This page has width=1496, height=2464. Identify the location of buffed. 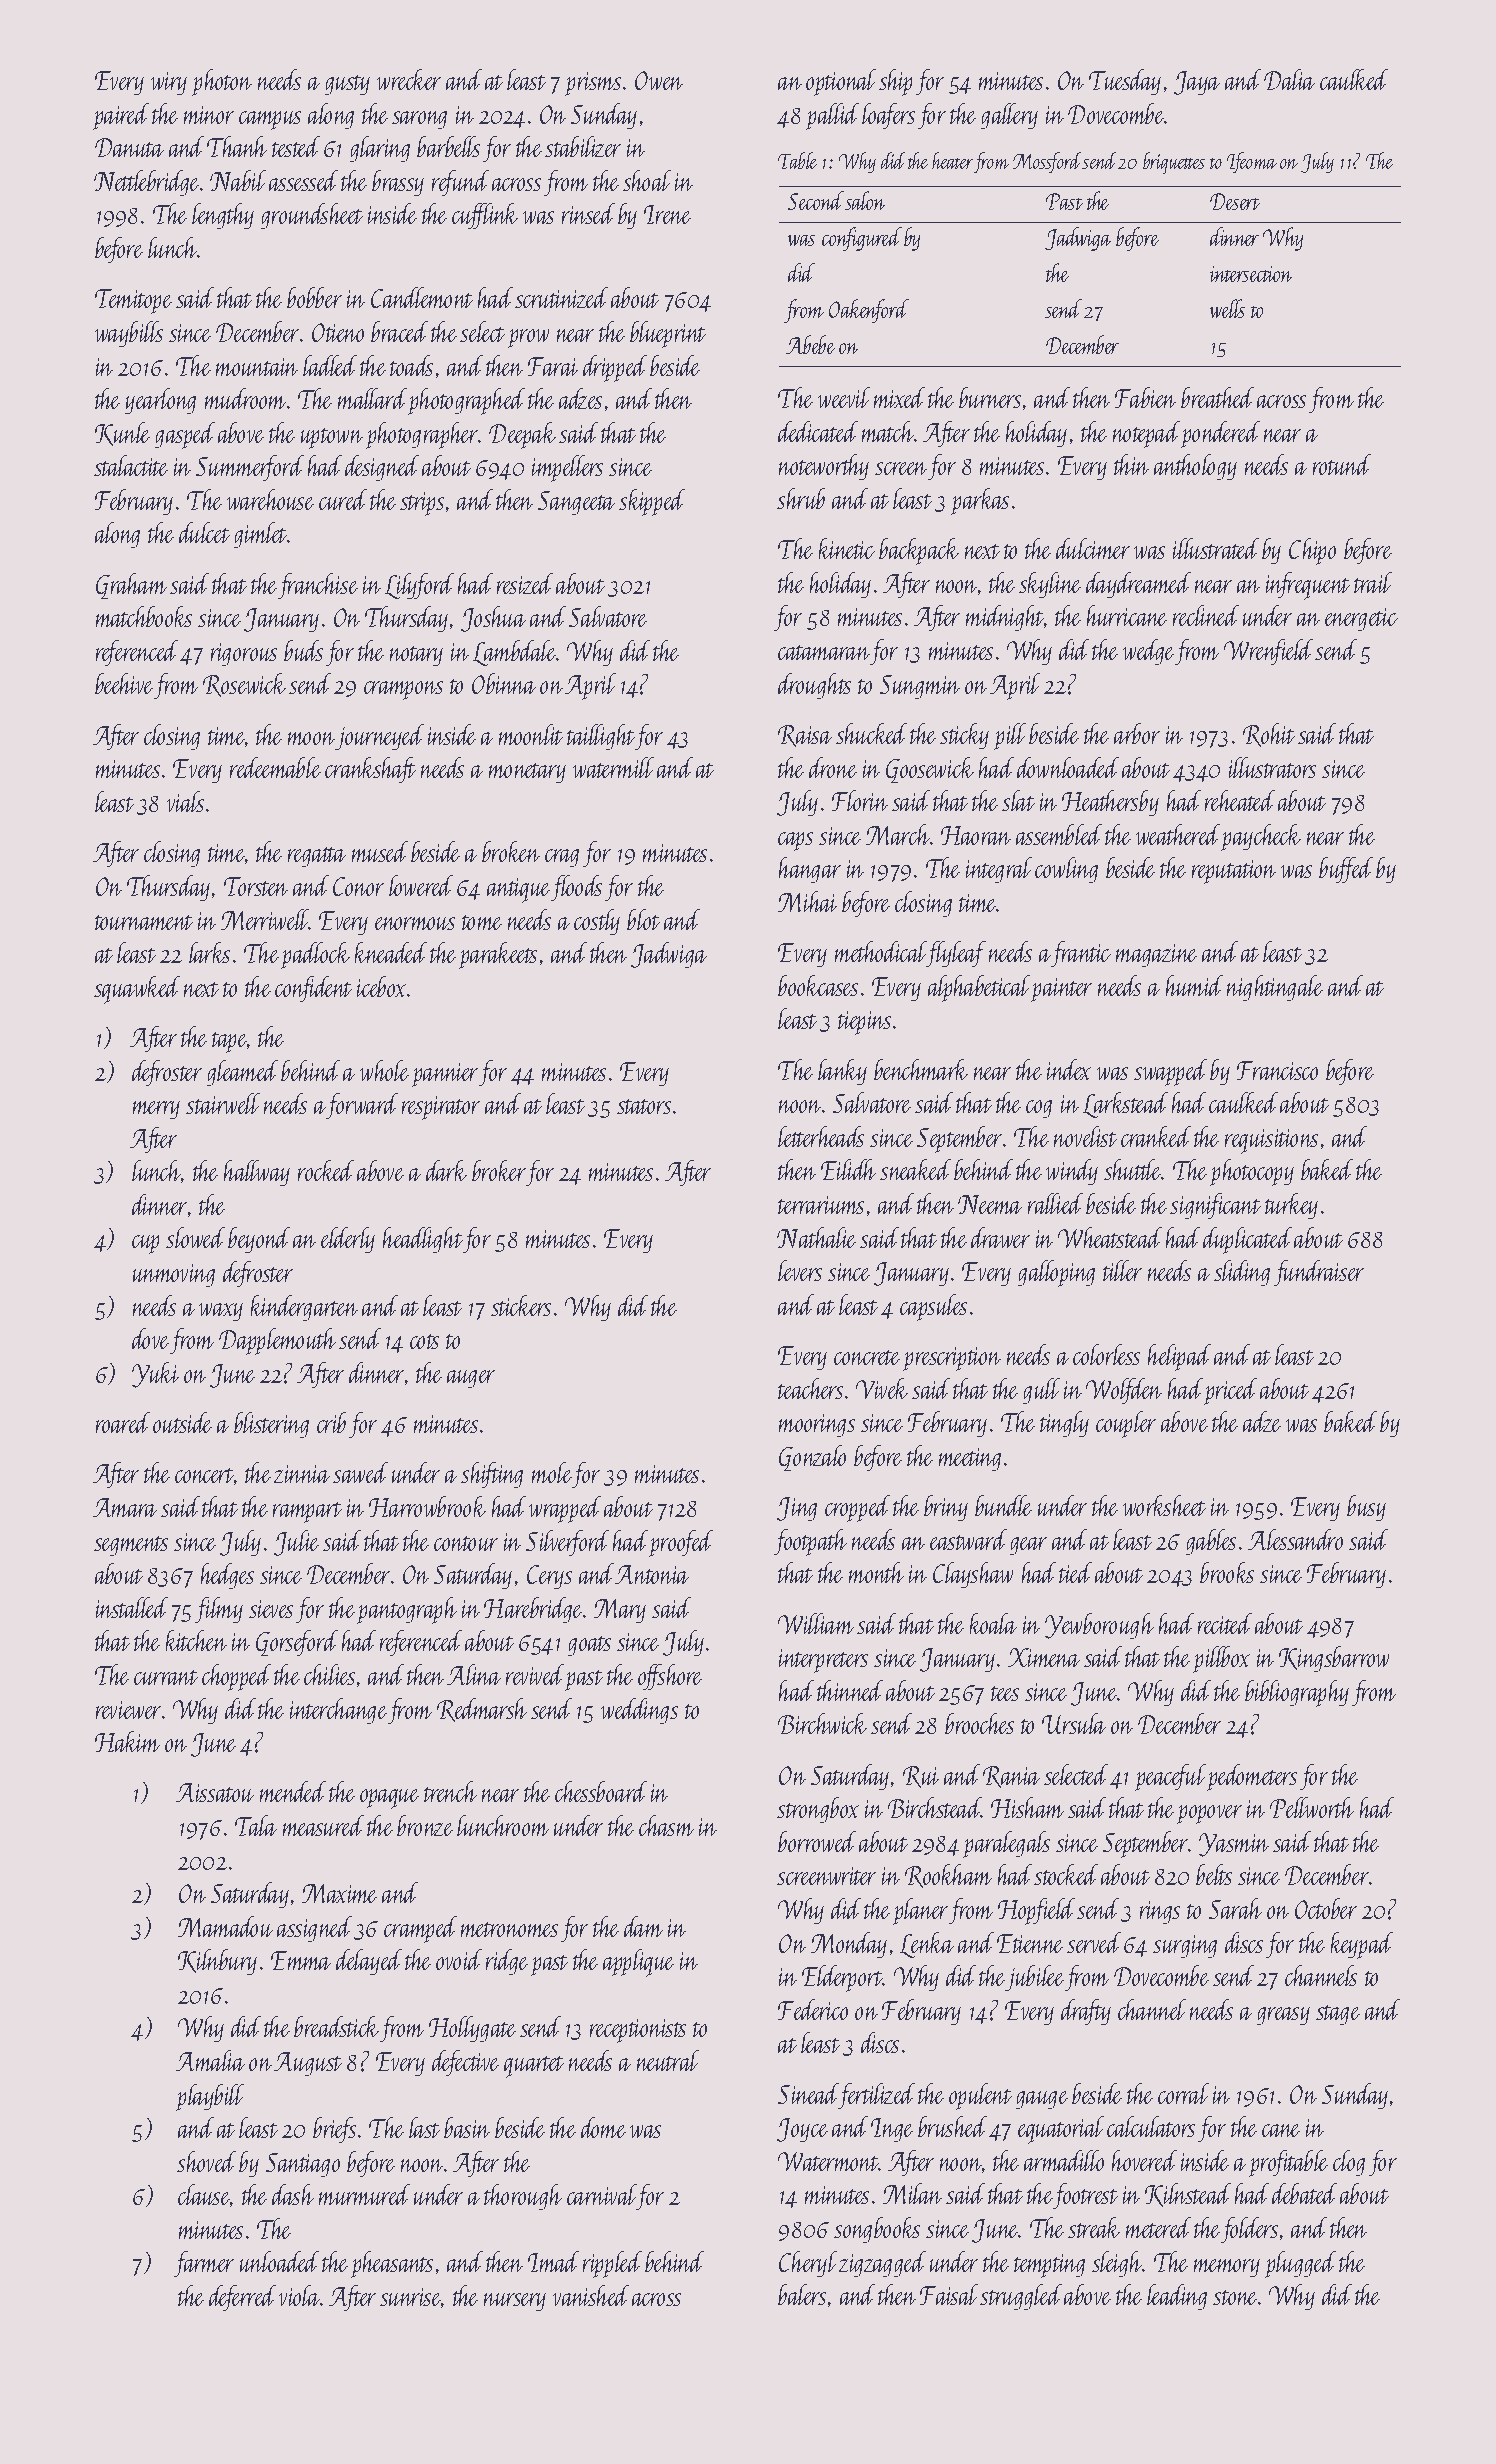
(1346, 870).
